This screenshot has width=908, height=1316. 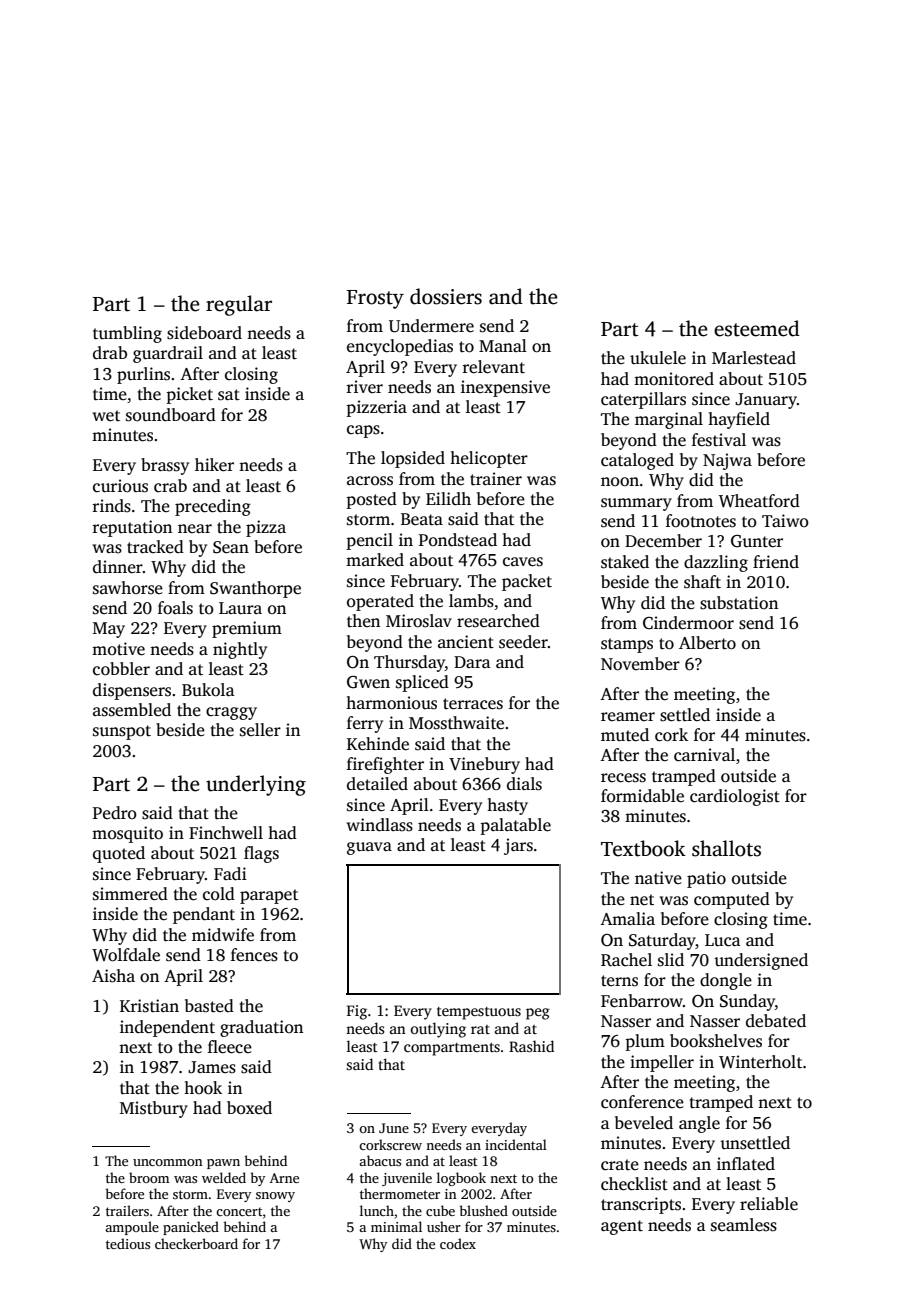 I want to click on Wolfdale, so click(x=126, y=955).
